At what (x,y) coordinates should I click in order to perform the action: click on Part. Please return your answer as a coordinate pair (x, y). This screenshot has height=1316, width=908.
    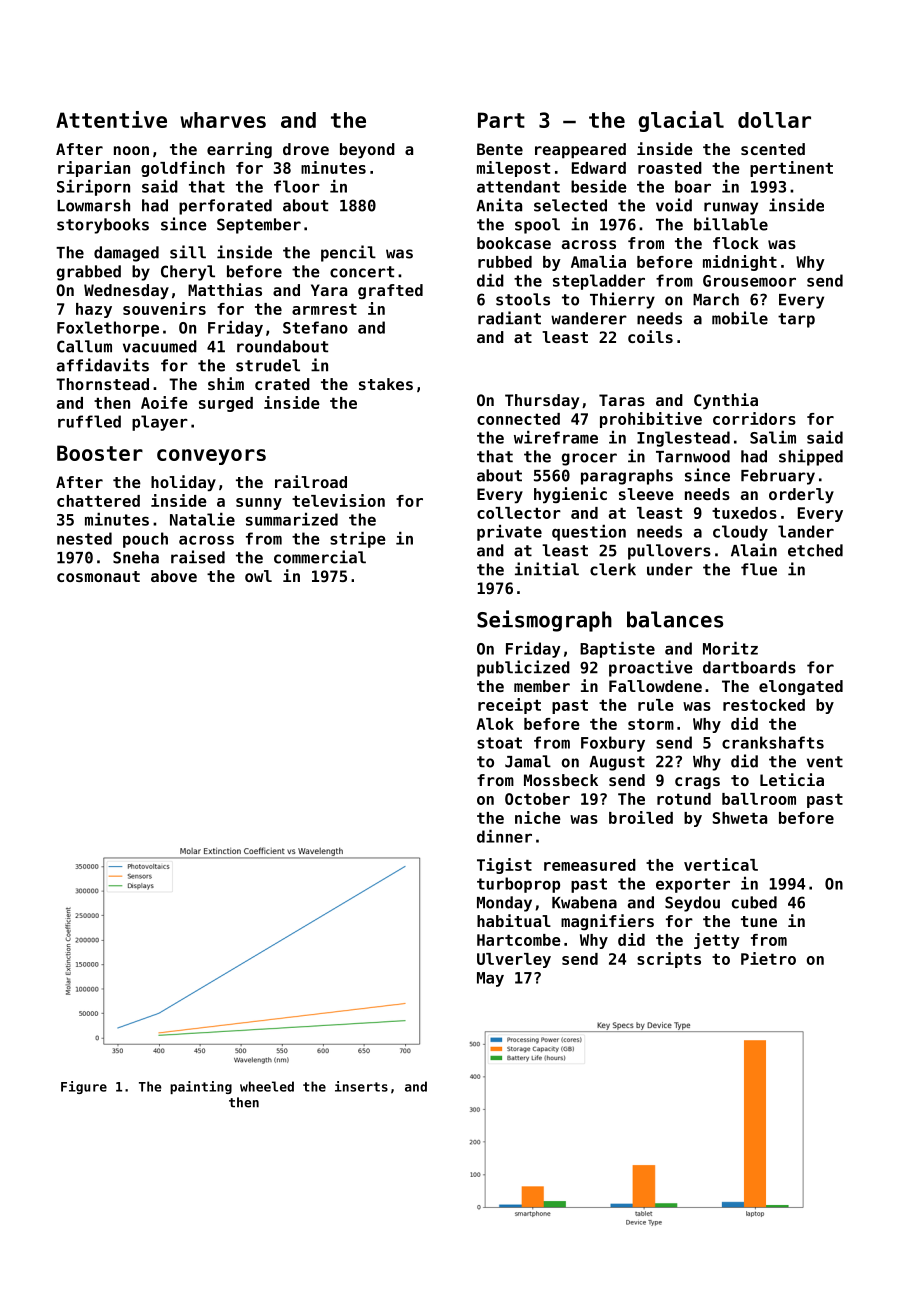
    Looking at the image, I should click on (501, 120).
